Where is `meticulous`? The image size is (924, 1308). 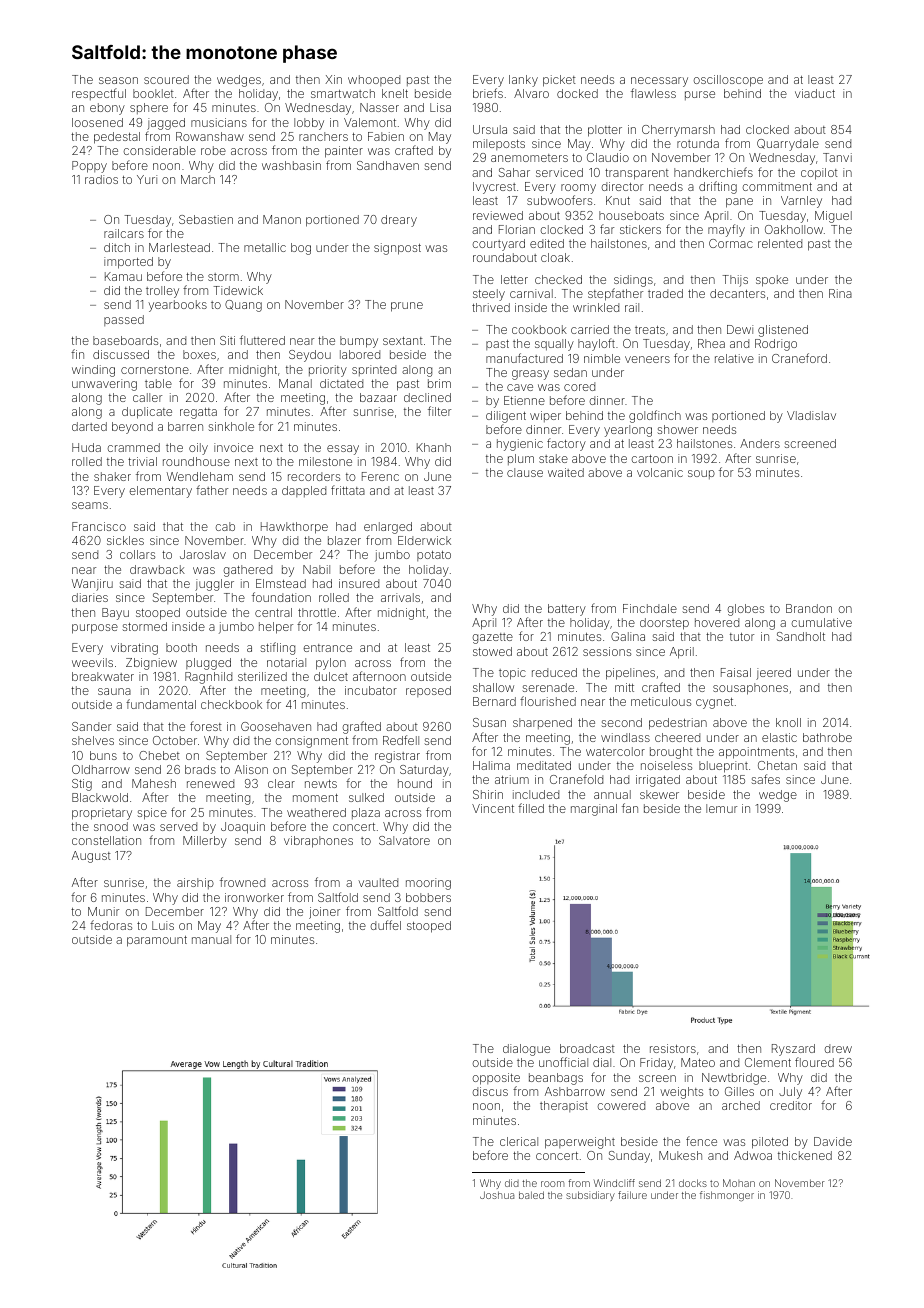 meticulous is located at coordinates (661, 701).
